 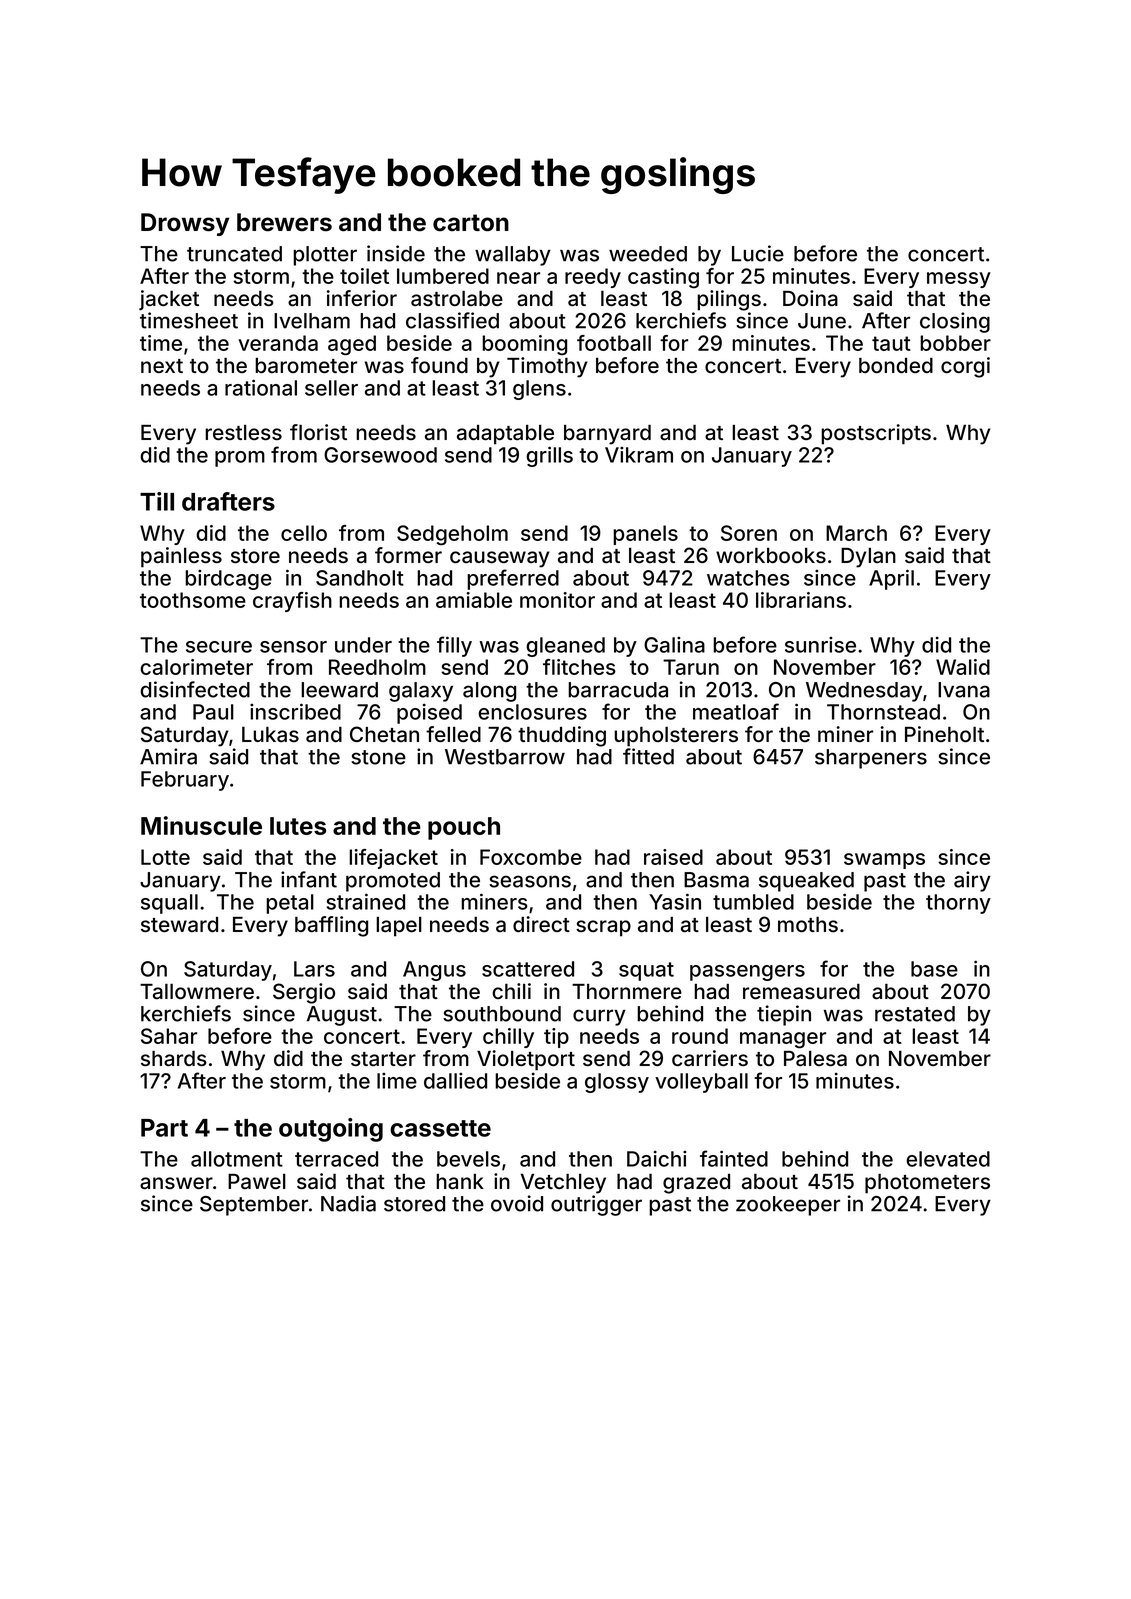 What do you see at coordinates (648, 254) in the screenshot?
I see `weeded` at bounding box center [648, 254].
